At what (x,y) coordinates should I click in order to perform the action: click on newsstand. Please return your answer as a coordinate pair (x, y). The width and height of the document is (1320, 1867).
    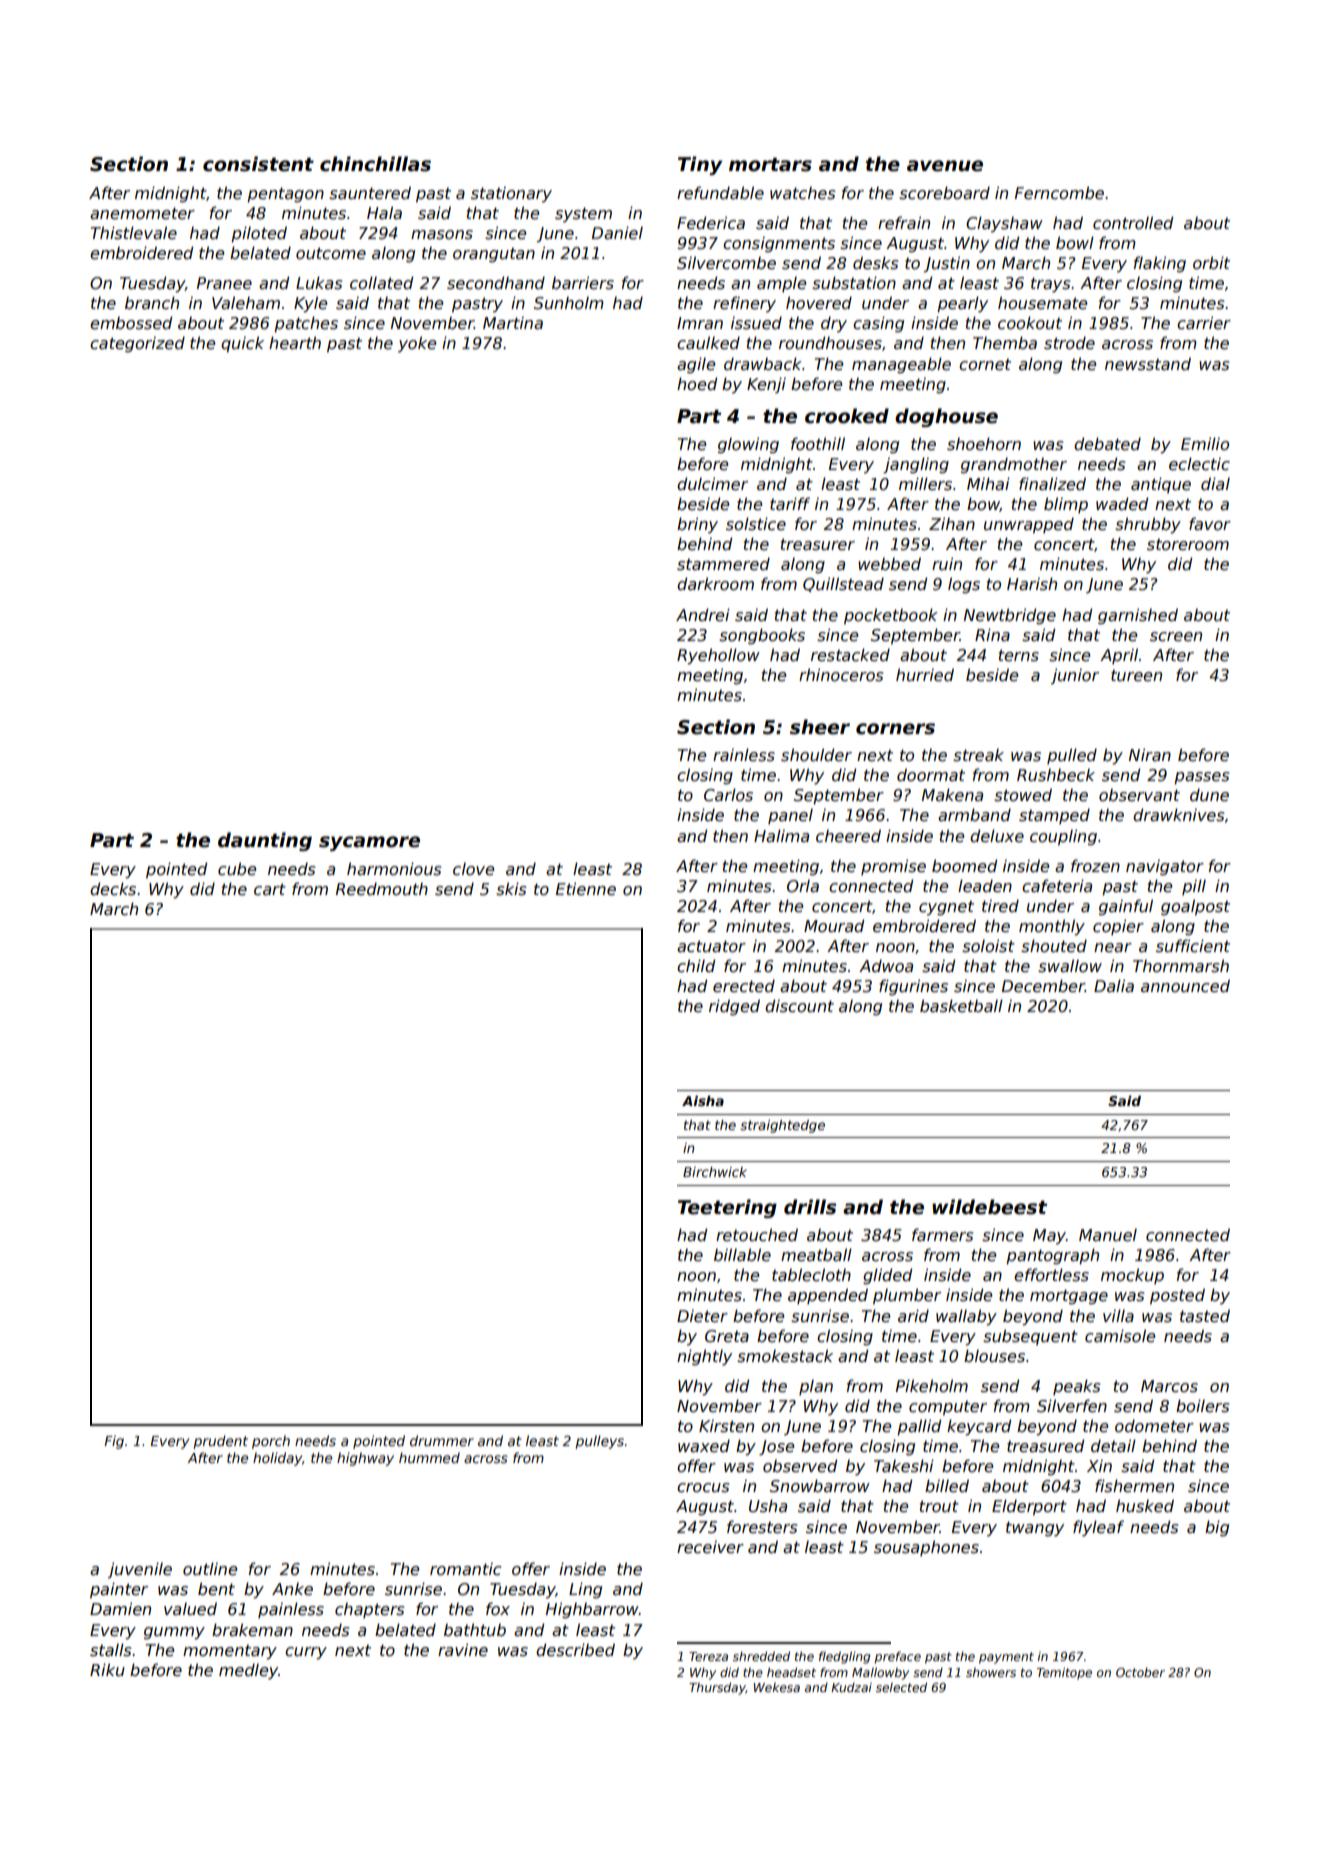
    Looking at the image, I should click on (1148, 364).
